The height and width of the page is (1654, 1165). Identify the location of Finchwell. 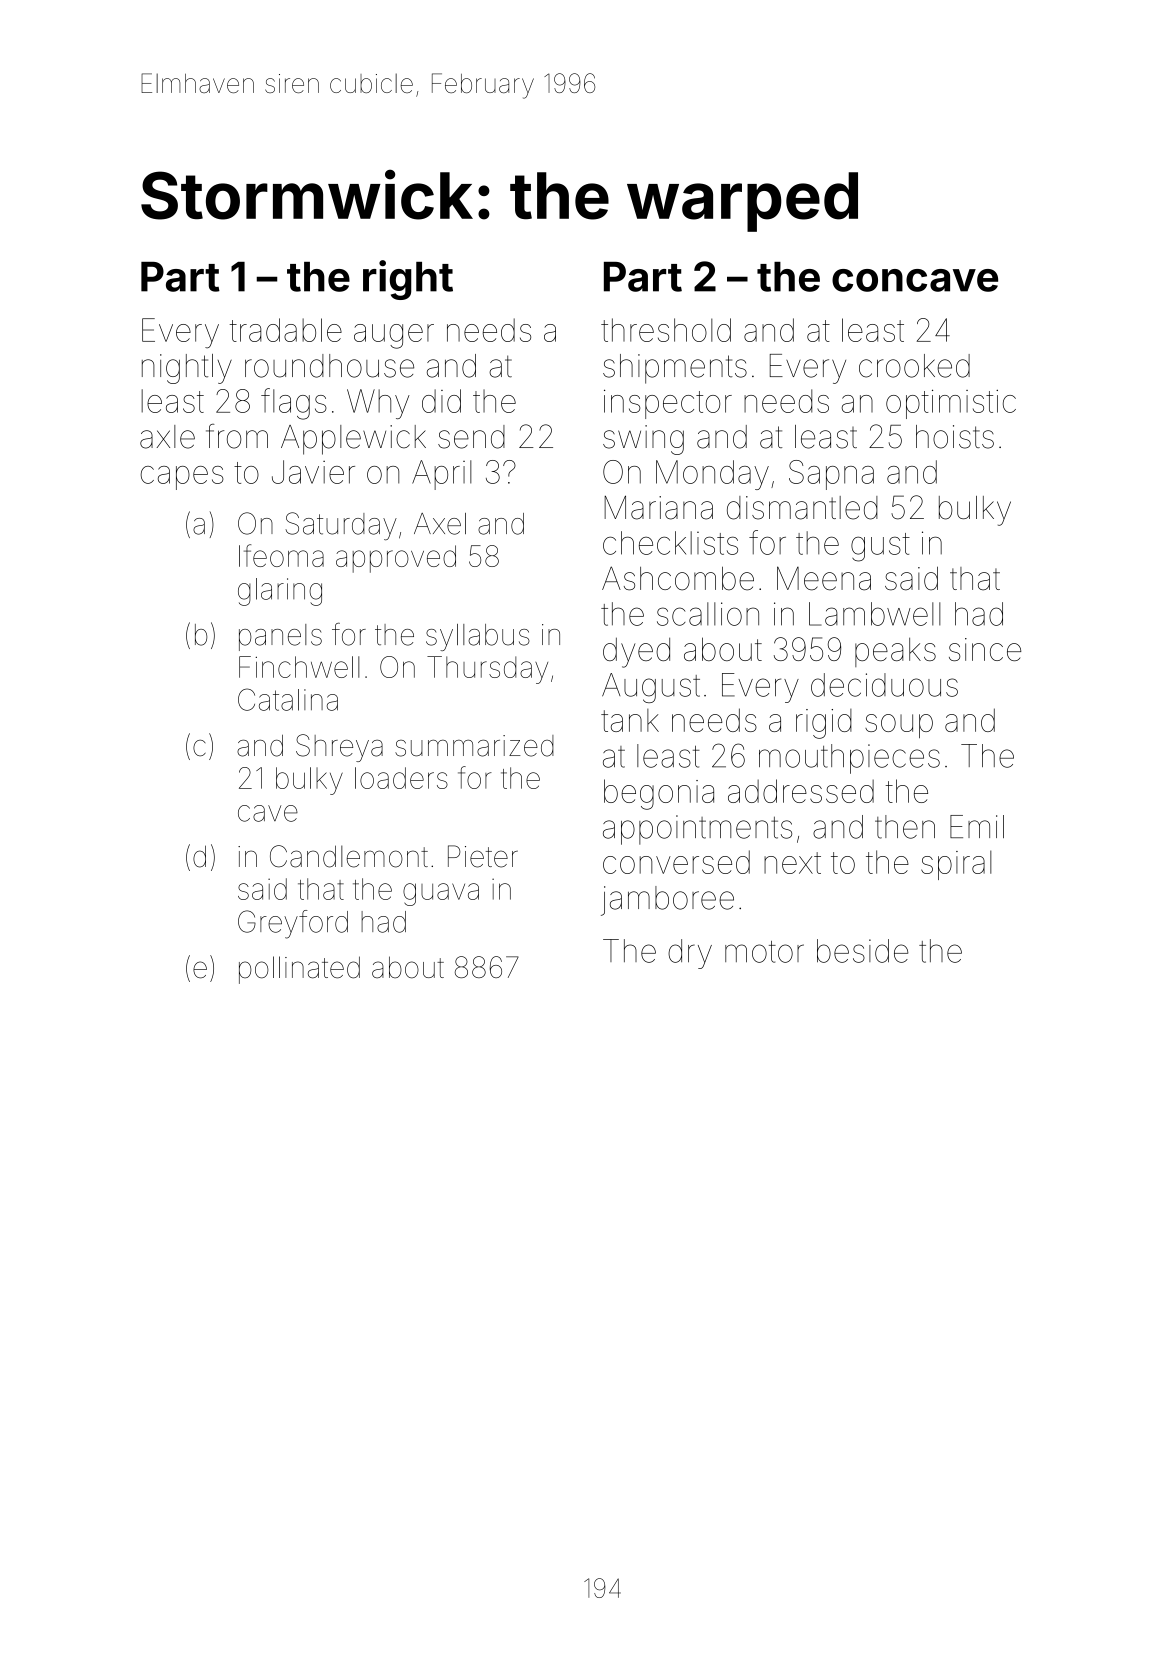
(299, 667).
